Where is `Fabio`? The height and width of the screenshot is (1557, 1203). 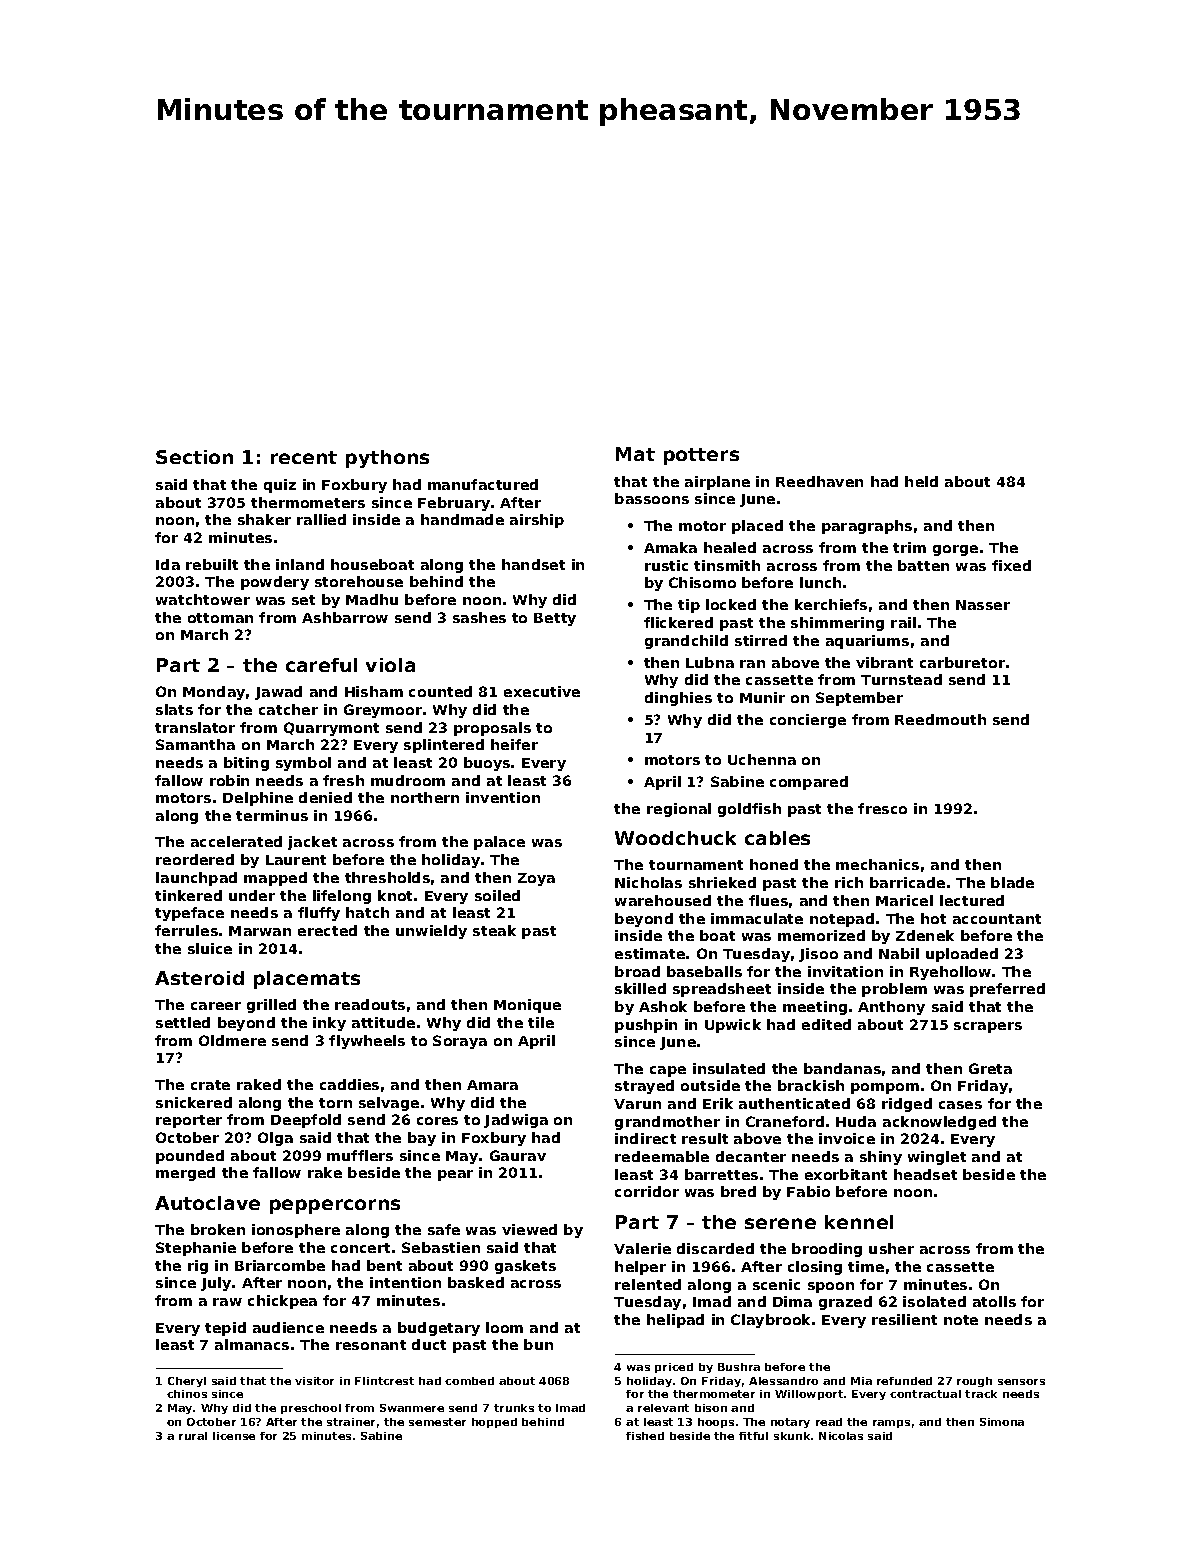
Fabio is located at coordinates (808, 1191).
